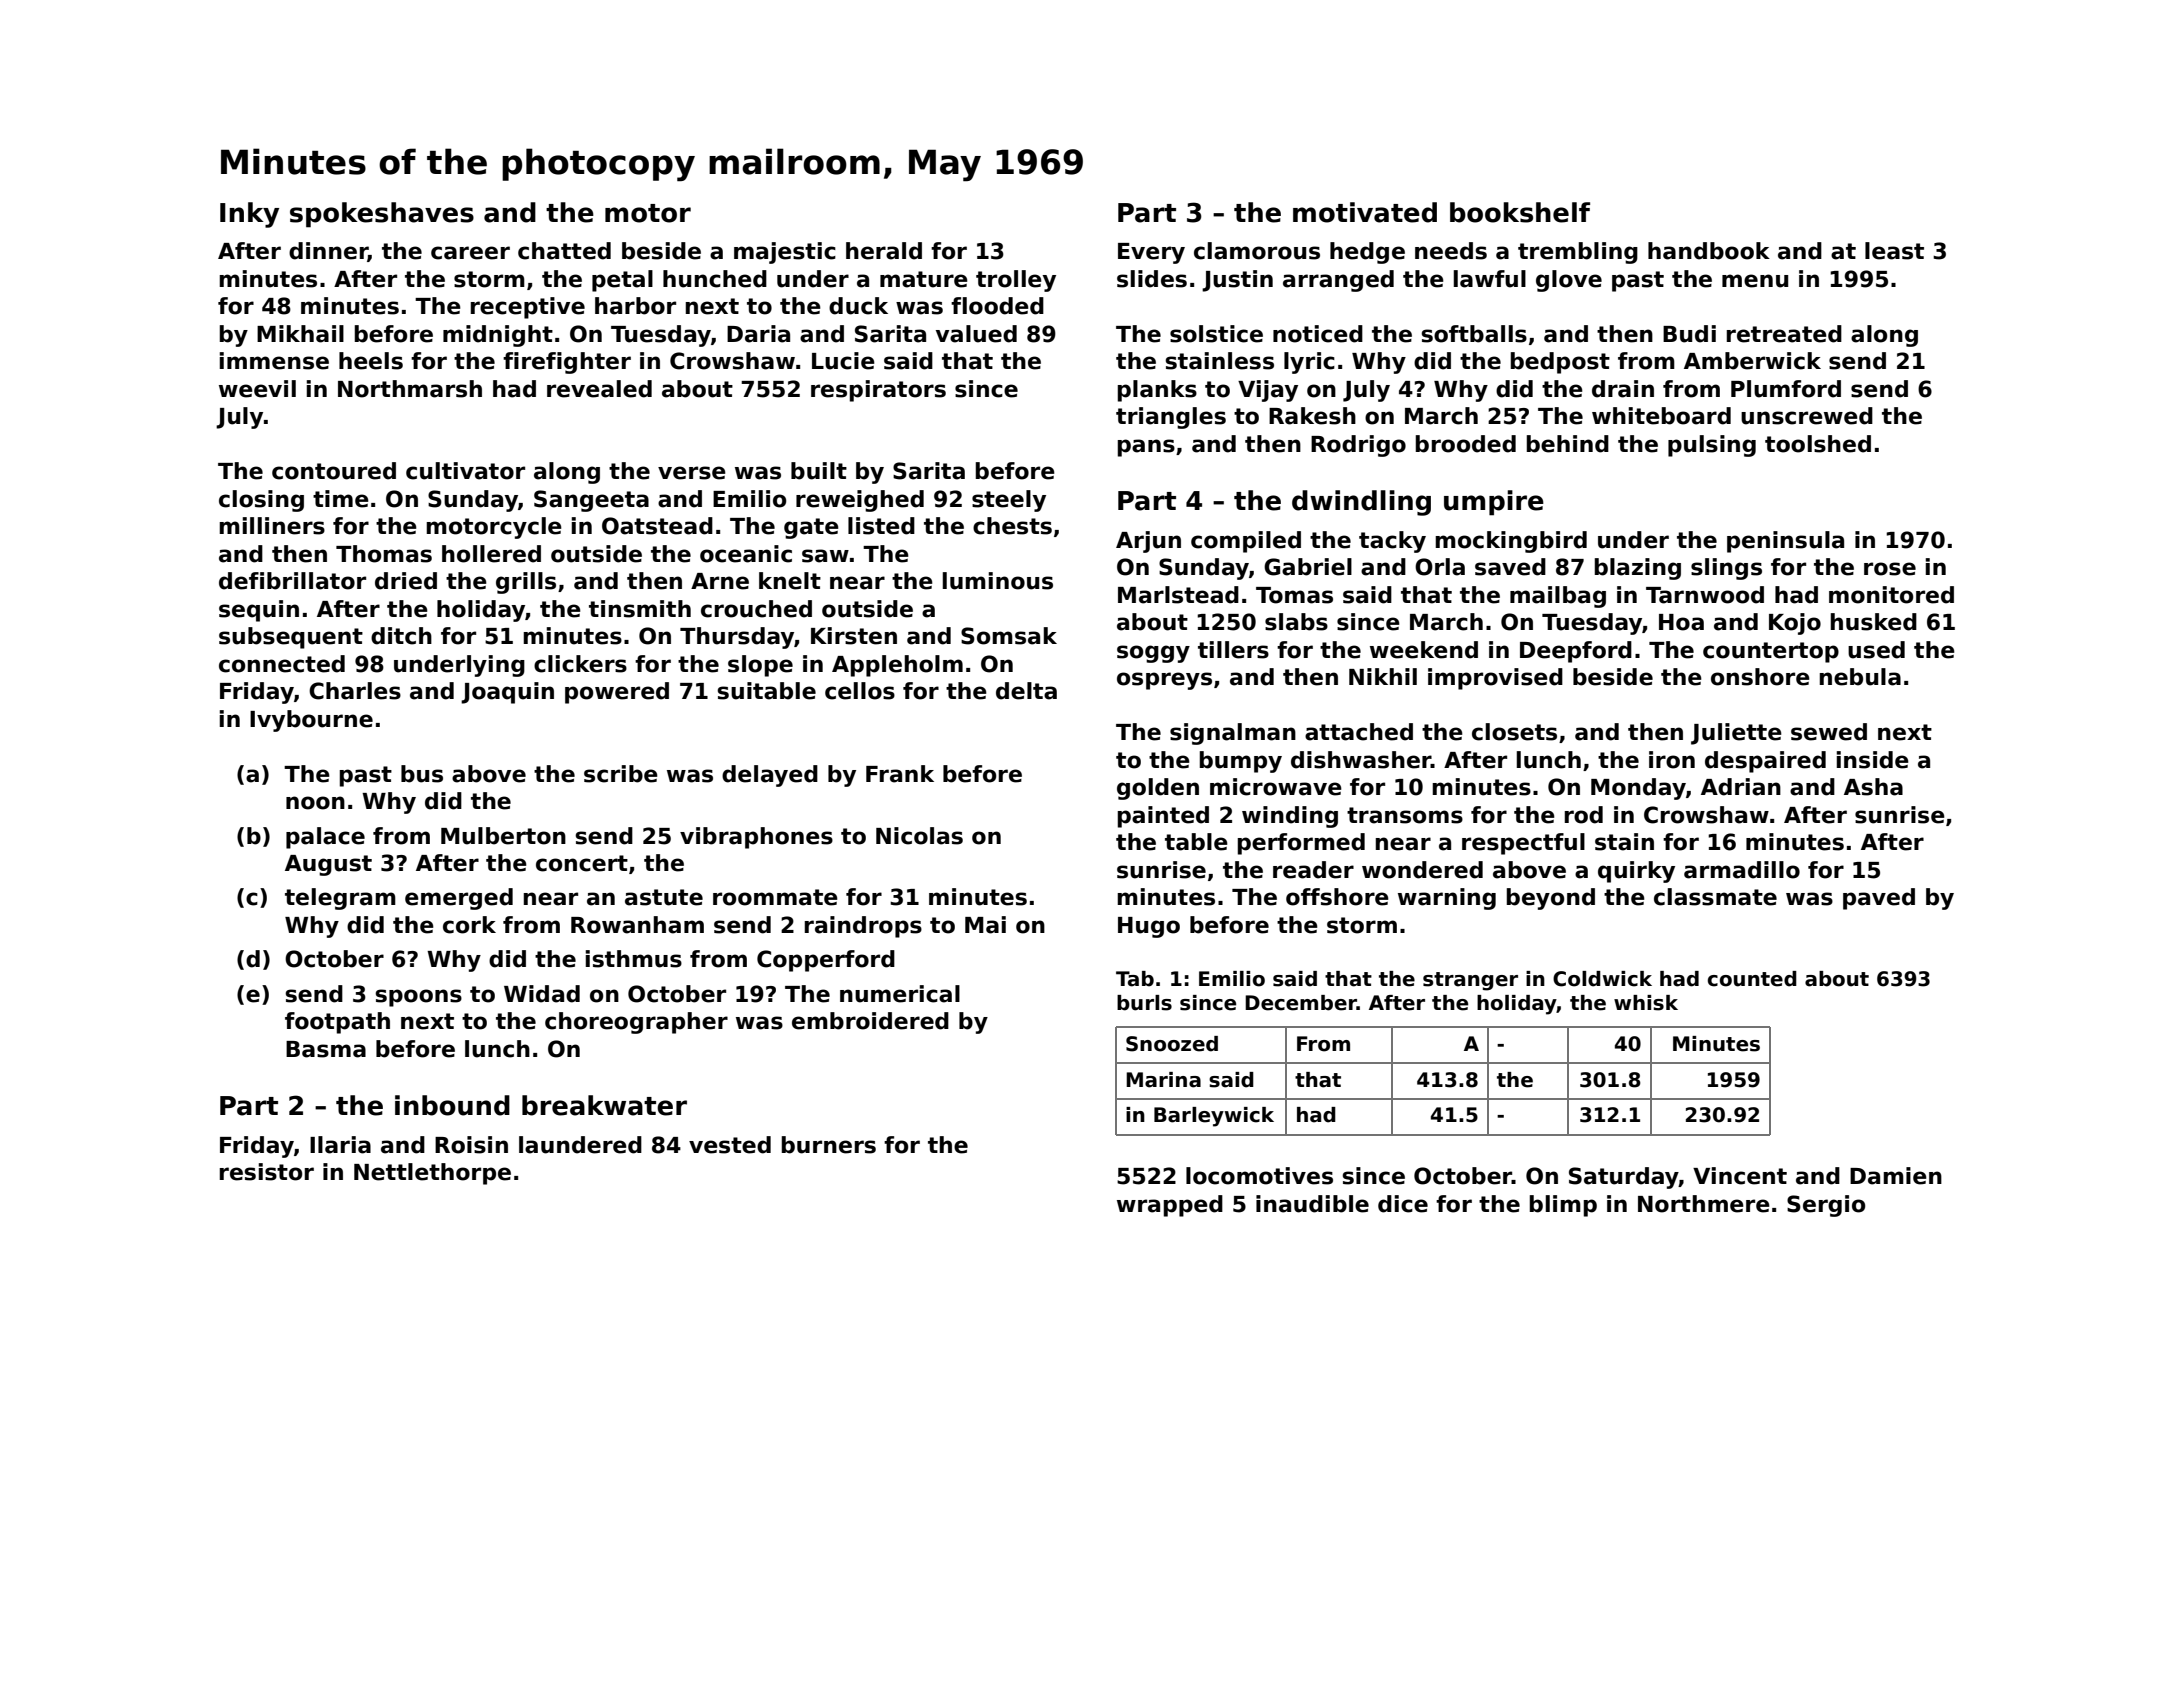 The width and height of the image is (2178, 1683). I want to click on needs, so click(1451, 251).
